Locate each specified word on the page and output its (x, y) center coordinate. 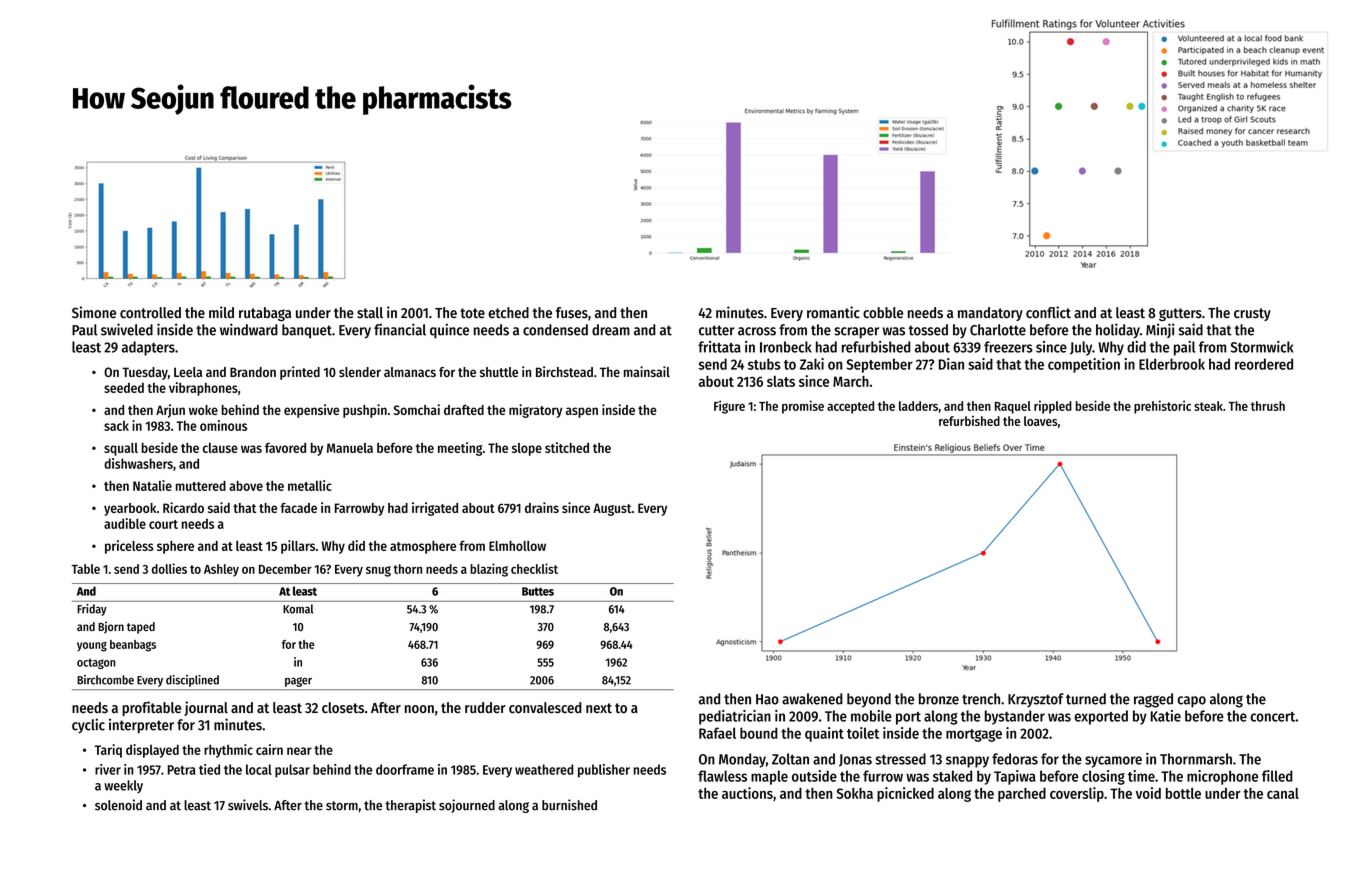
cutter (716, 330)
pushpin (365, 411)
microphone (1222, 777)
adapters (148, 348)
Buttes (538, 591)
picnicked (905, 794)
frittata (719, 347)
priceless (129, 547)
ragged (1153, 700)
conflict (1048, 312)
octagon (96, 664)
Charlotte (998, 330)
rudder (485, 707)
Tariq (108, 751)
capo (1192, 702)
